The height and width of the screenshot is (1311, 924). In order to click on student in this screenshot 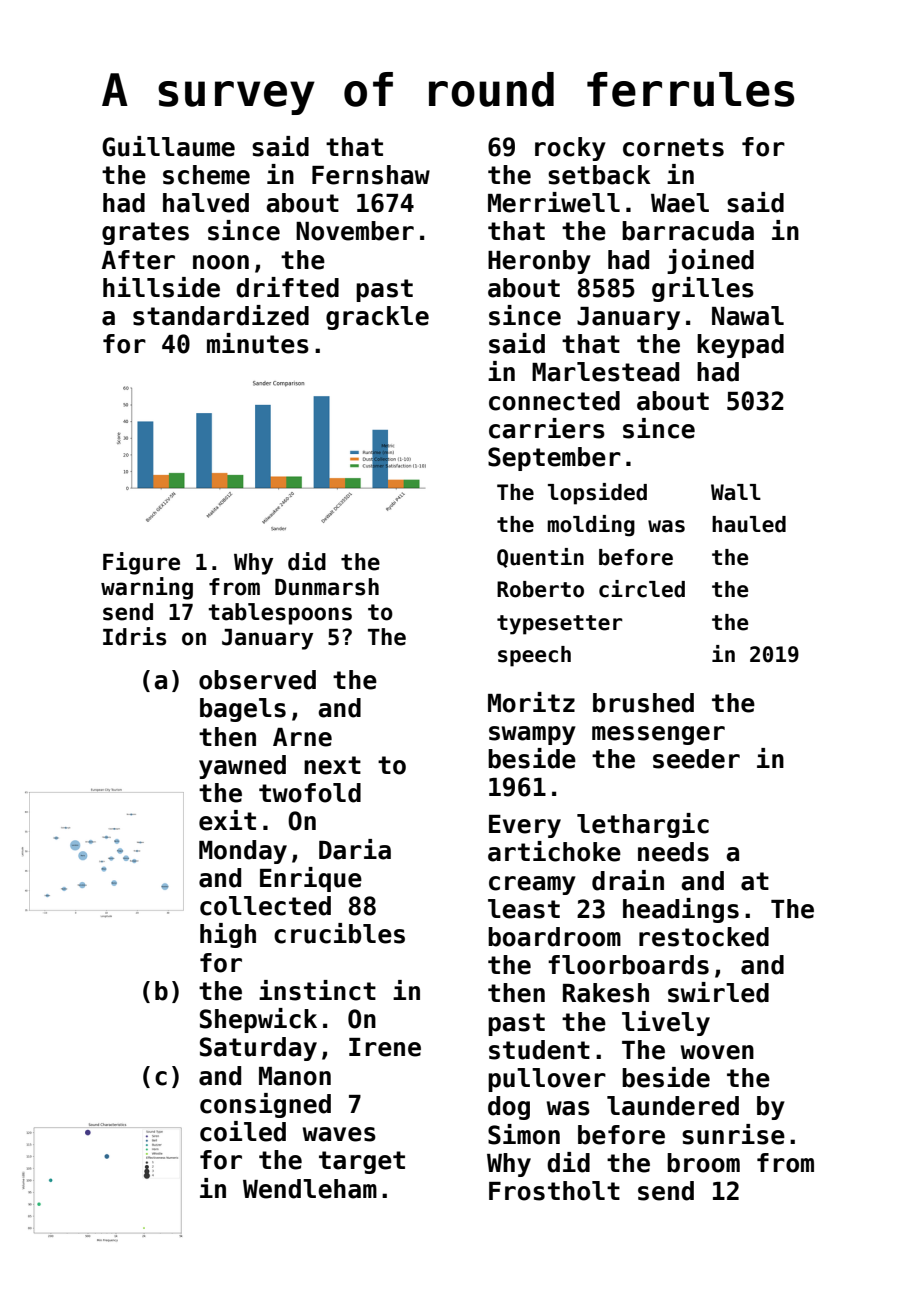, I will do `click(539, 1050)`.
